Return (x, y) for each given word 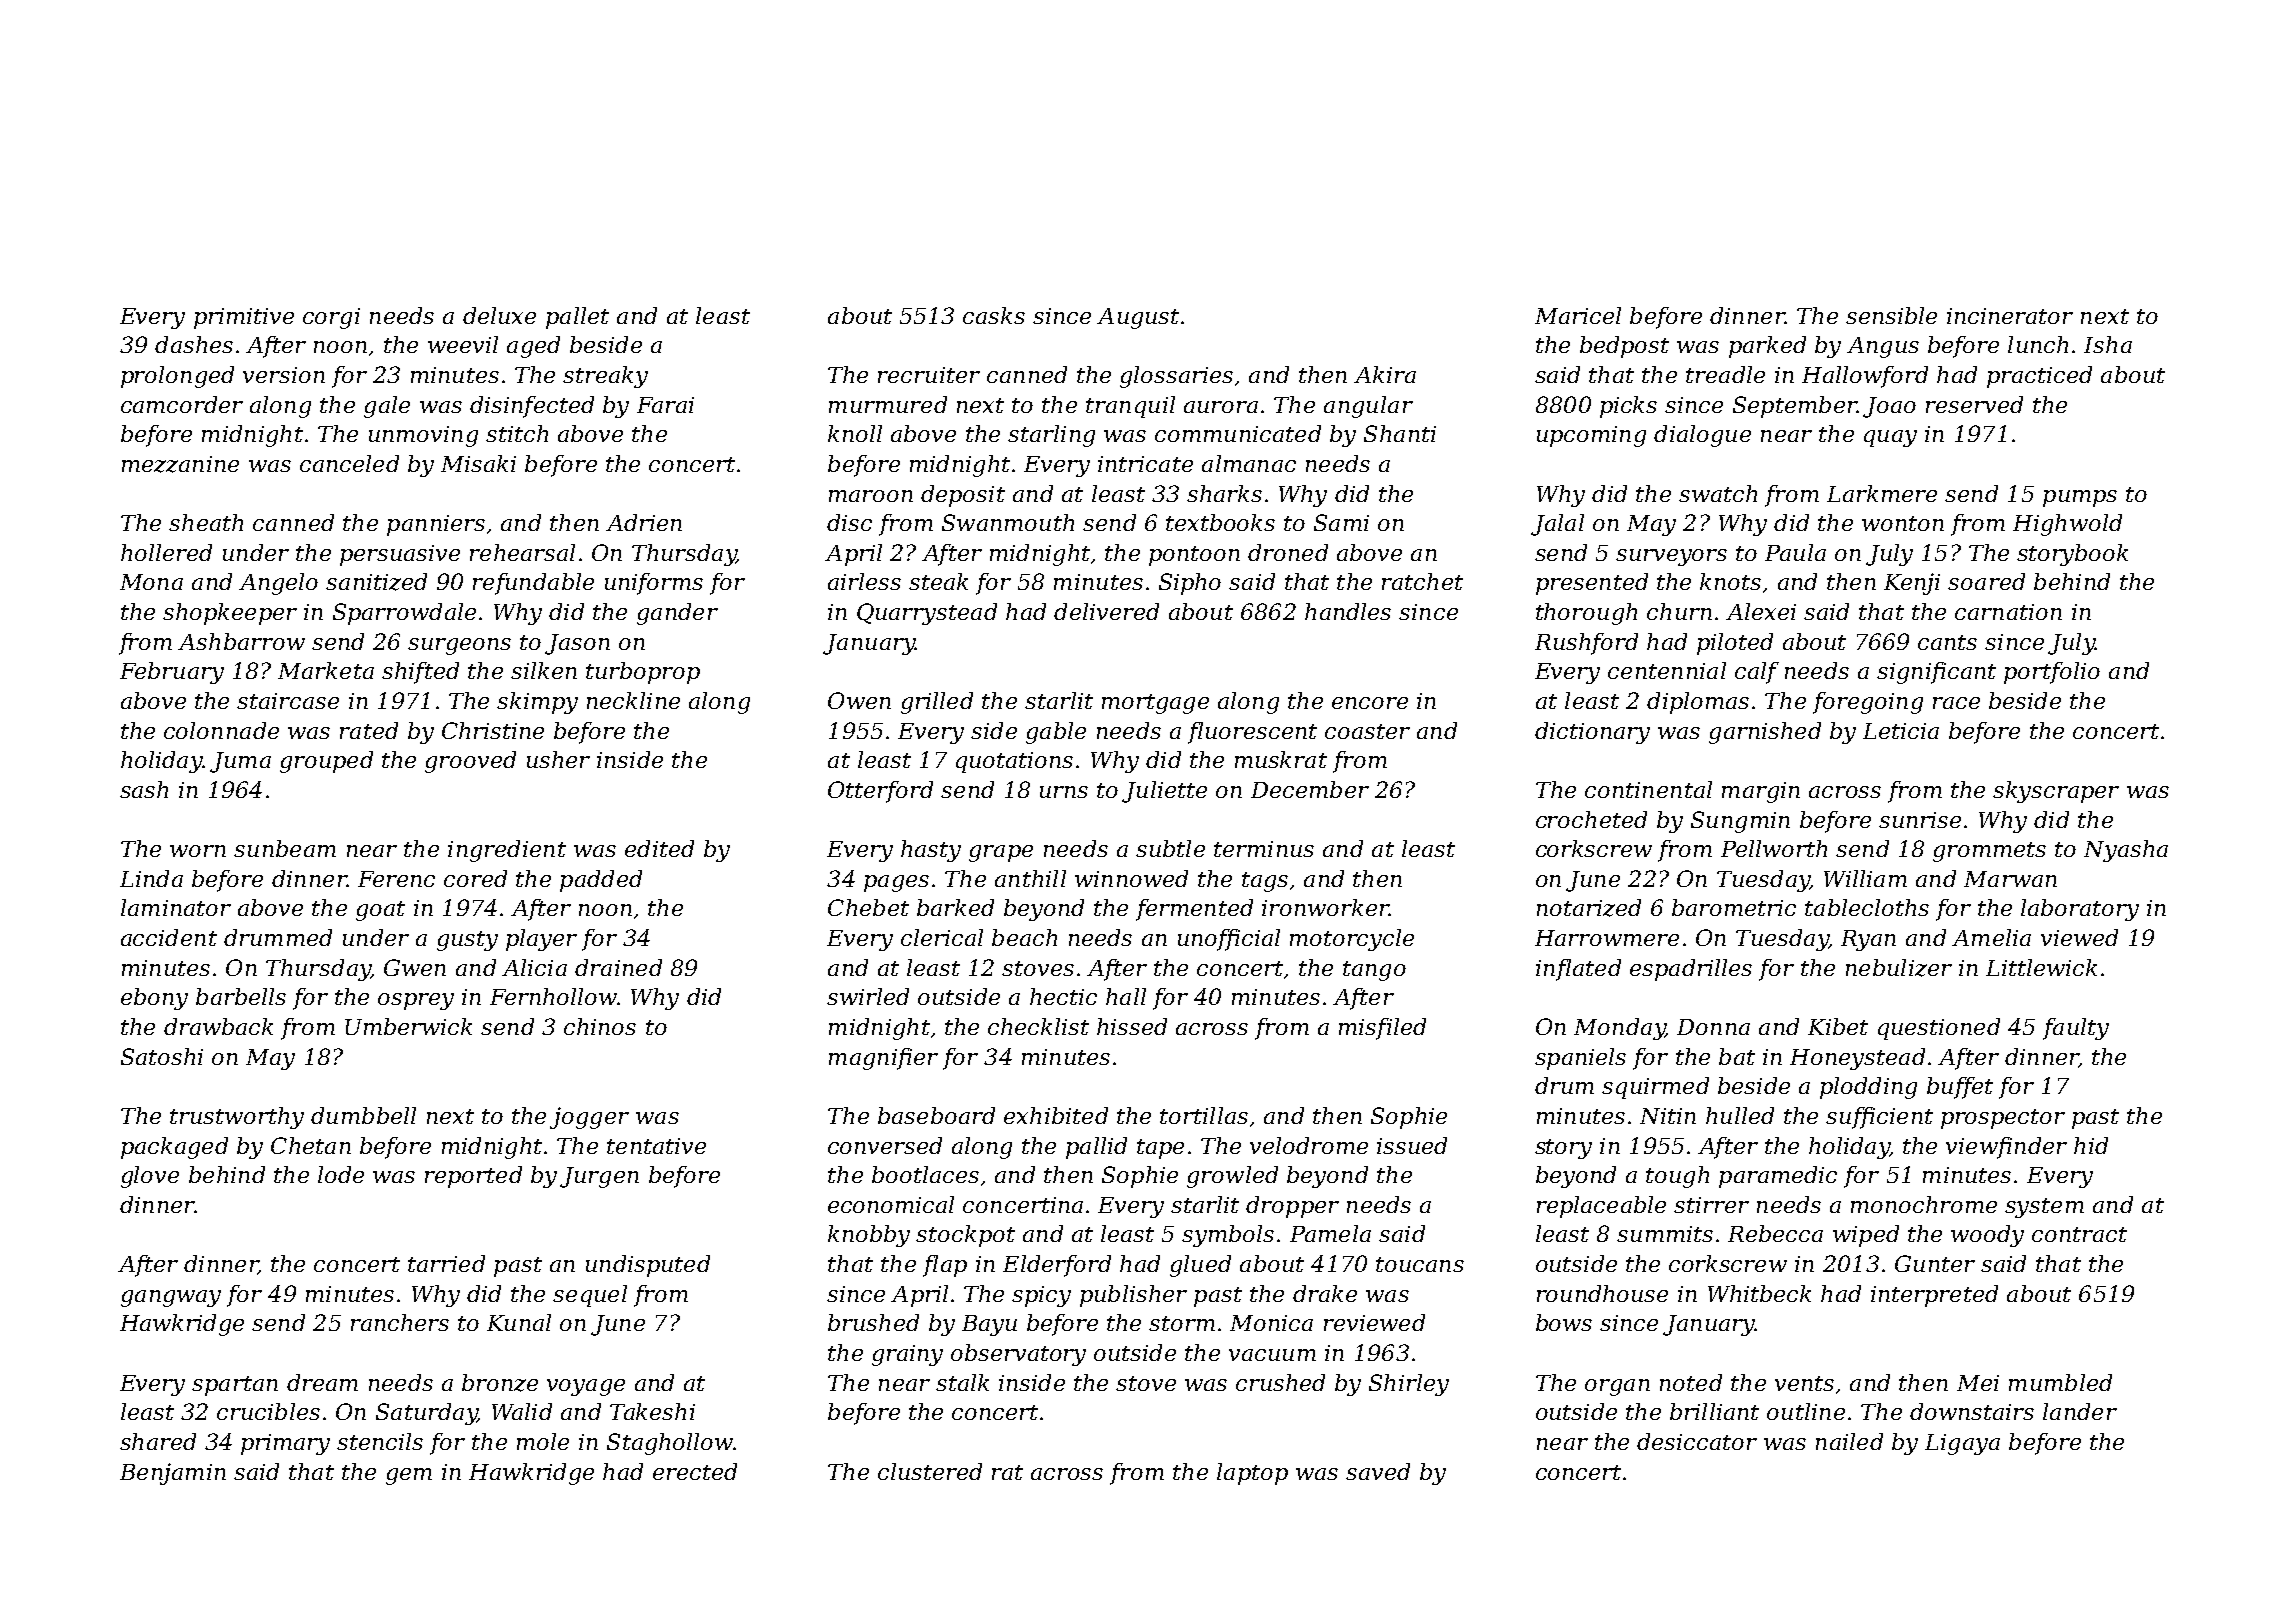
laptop (1252, 1474)
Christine (493, 730)
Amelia (1991, 937)
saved (1378, 1471)
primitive (244, 318)
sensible (1891, 315)
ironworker (1325, 907)
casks (994, 315)
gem (409, 1476)
